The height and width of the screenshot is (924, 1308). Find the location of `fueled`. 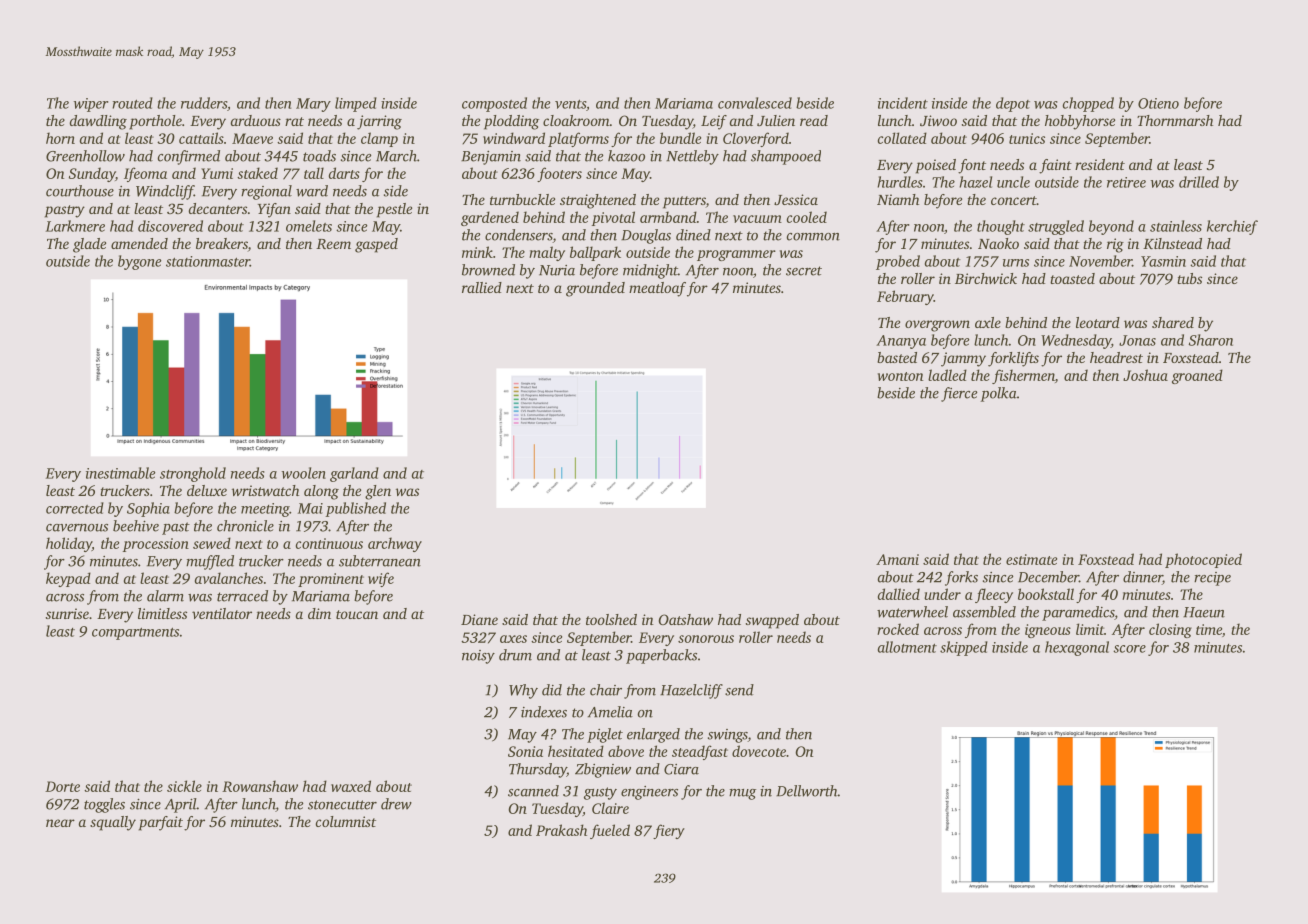

fueled is located at coordinates (610, 831).
